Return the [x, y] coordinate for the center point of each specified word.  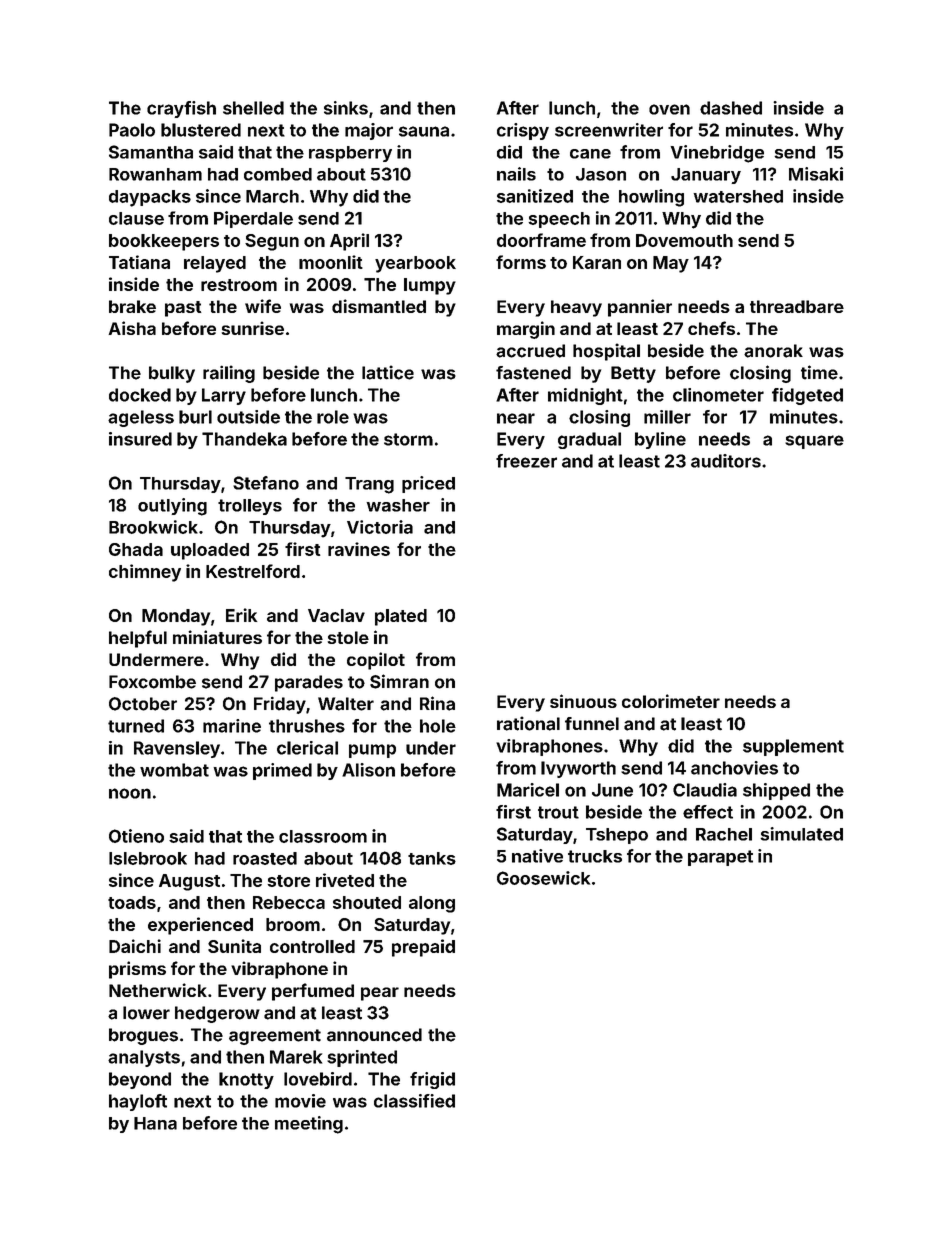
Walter [346, 704]
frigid [432, 1080]
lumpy [430, 286]
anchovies [734, 768]
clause [136, 218]
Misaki [816, 174]
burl [195, 417]
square [814, 442]
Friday [280, 705]
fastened [533, 373]
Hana [155, 1123]
